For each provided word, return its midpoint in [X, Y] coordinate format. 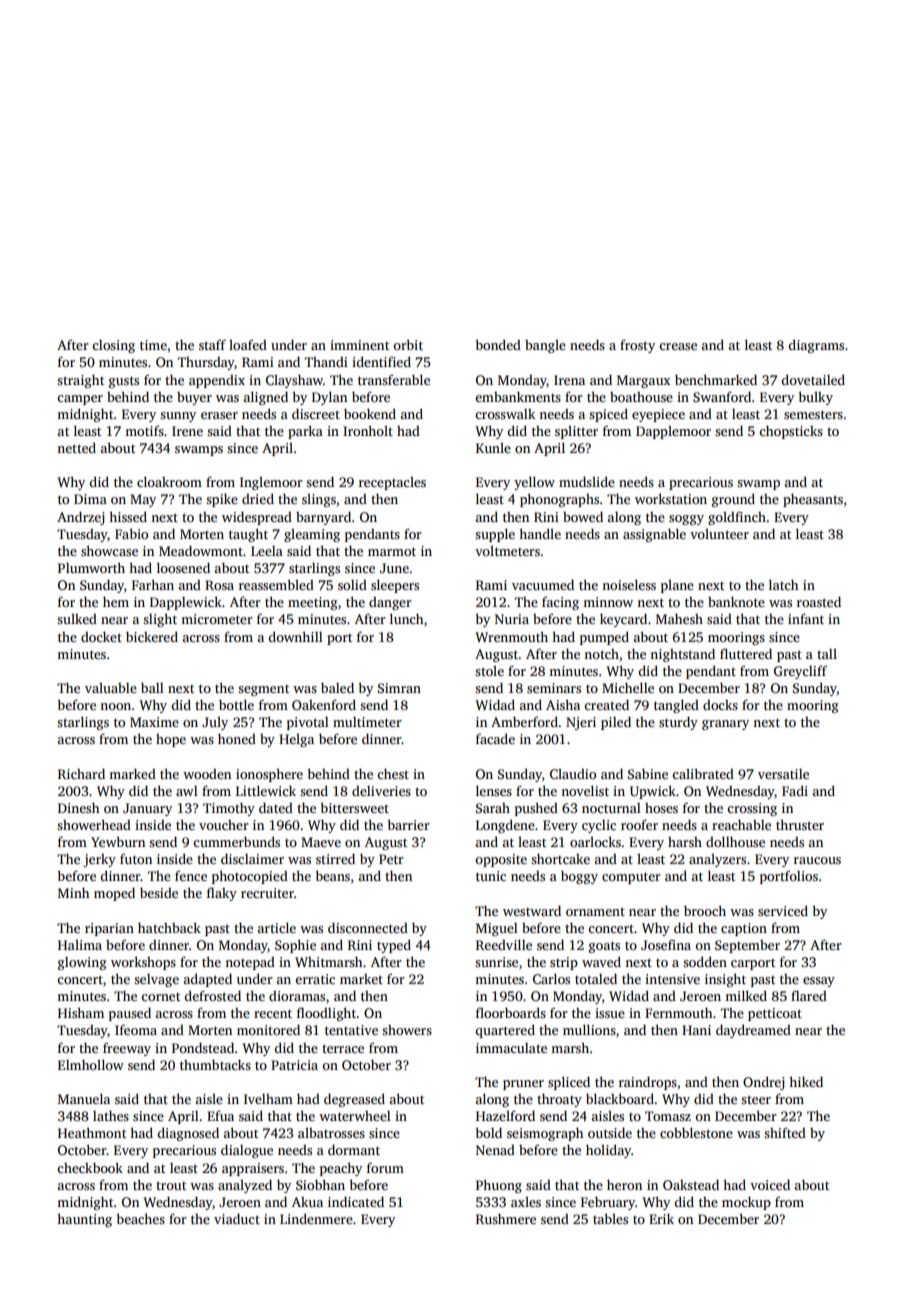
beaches [140, 1218]
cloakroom [169, 481]
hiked [806, 1081]
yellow [534, 483]
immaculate [511, 1048]
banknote [736, 601]
